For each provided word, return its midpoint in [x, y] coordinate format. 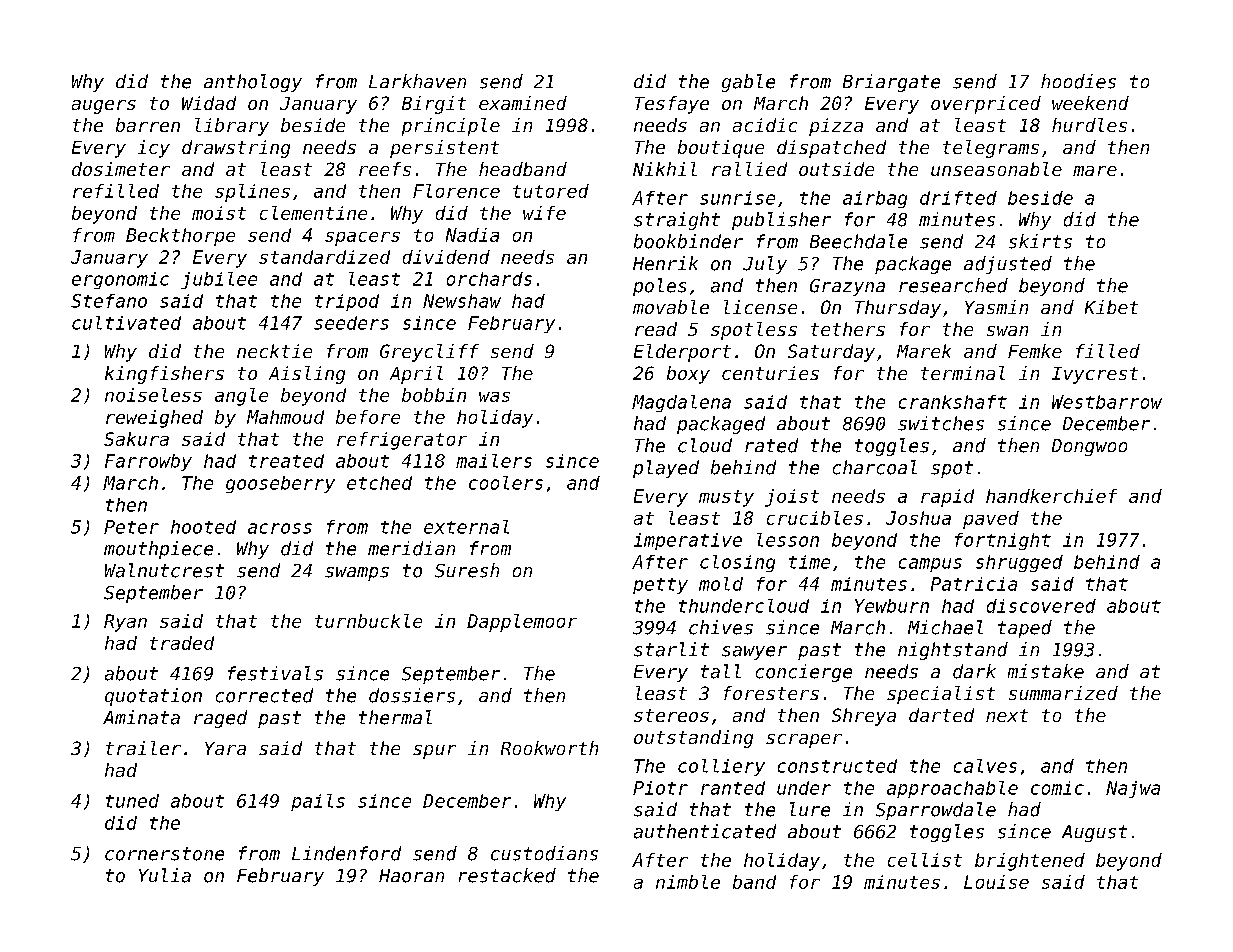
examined [523, 103]
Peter [131, 527]
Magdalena [681, 403]
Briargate [891, 83]
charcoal [875, 467]
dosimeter [121, 169]
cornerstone [164, 854]
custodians [544, 853]
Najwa [1133, 789]
